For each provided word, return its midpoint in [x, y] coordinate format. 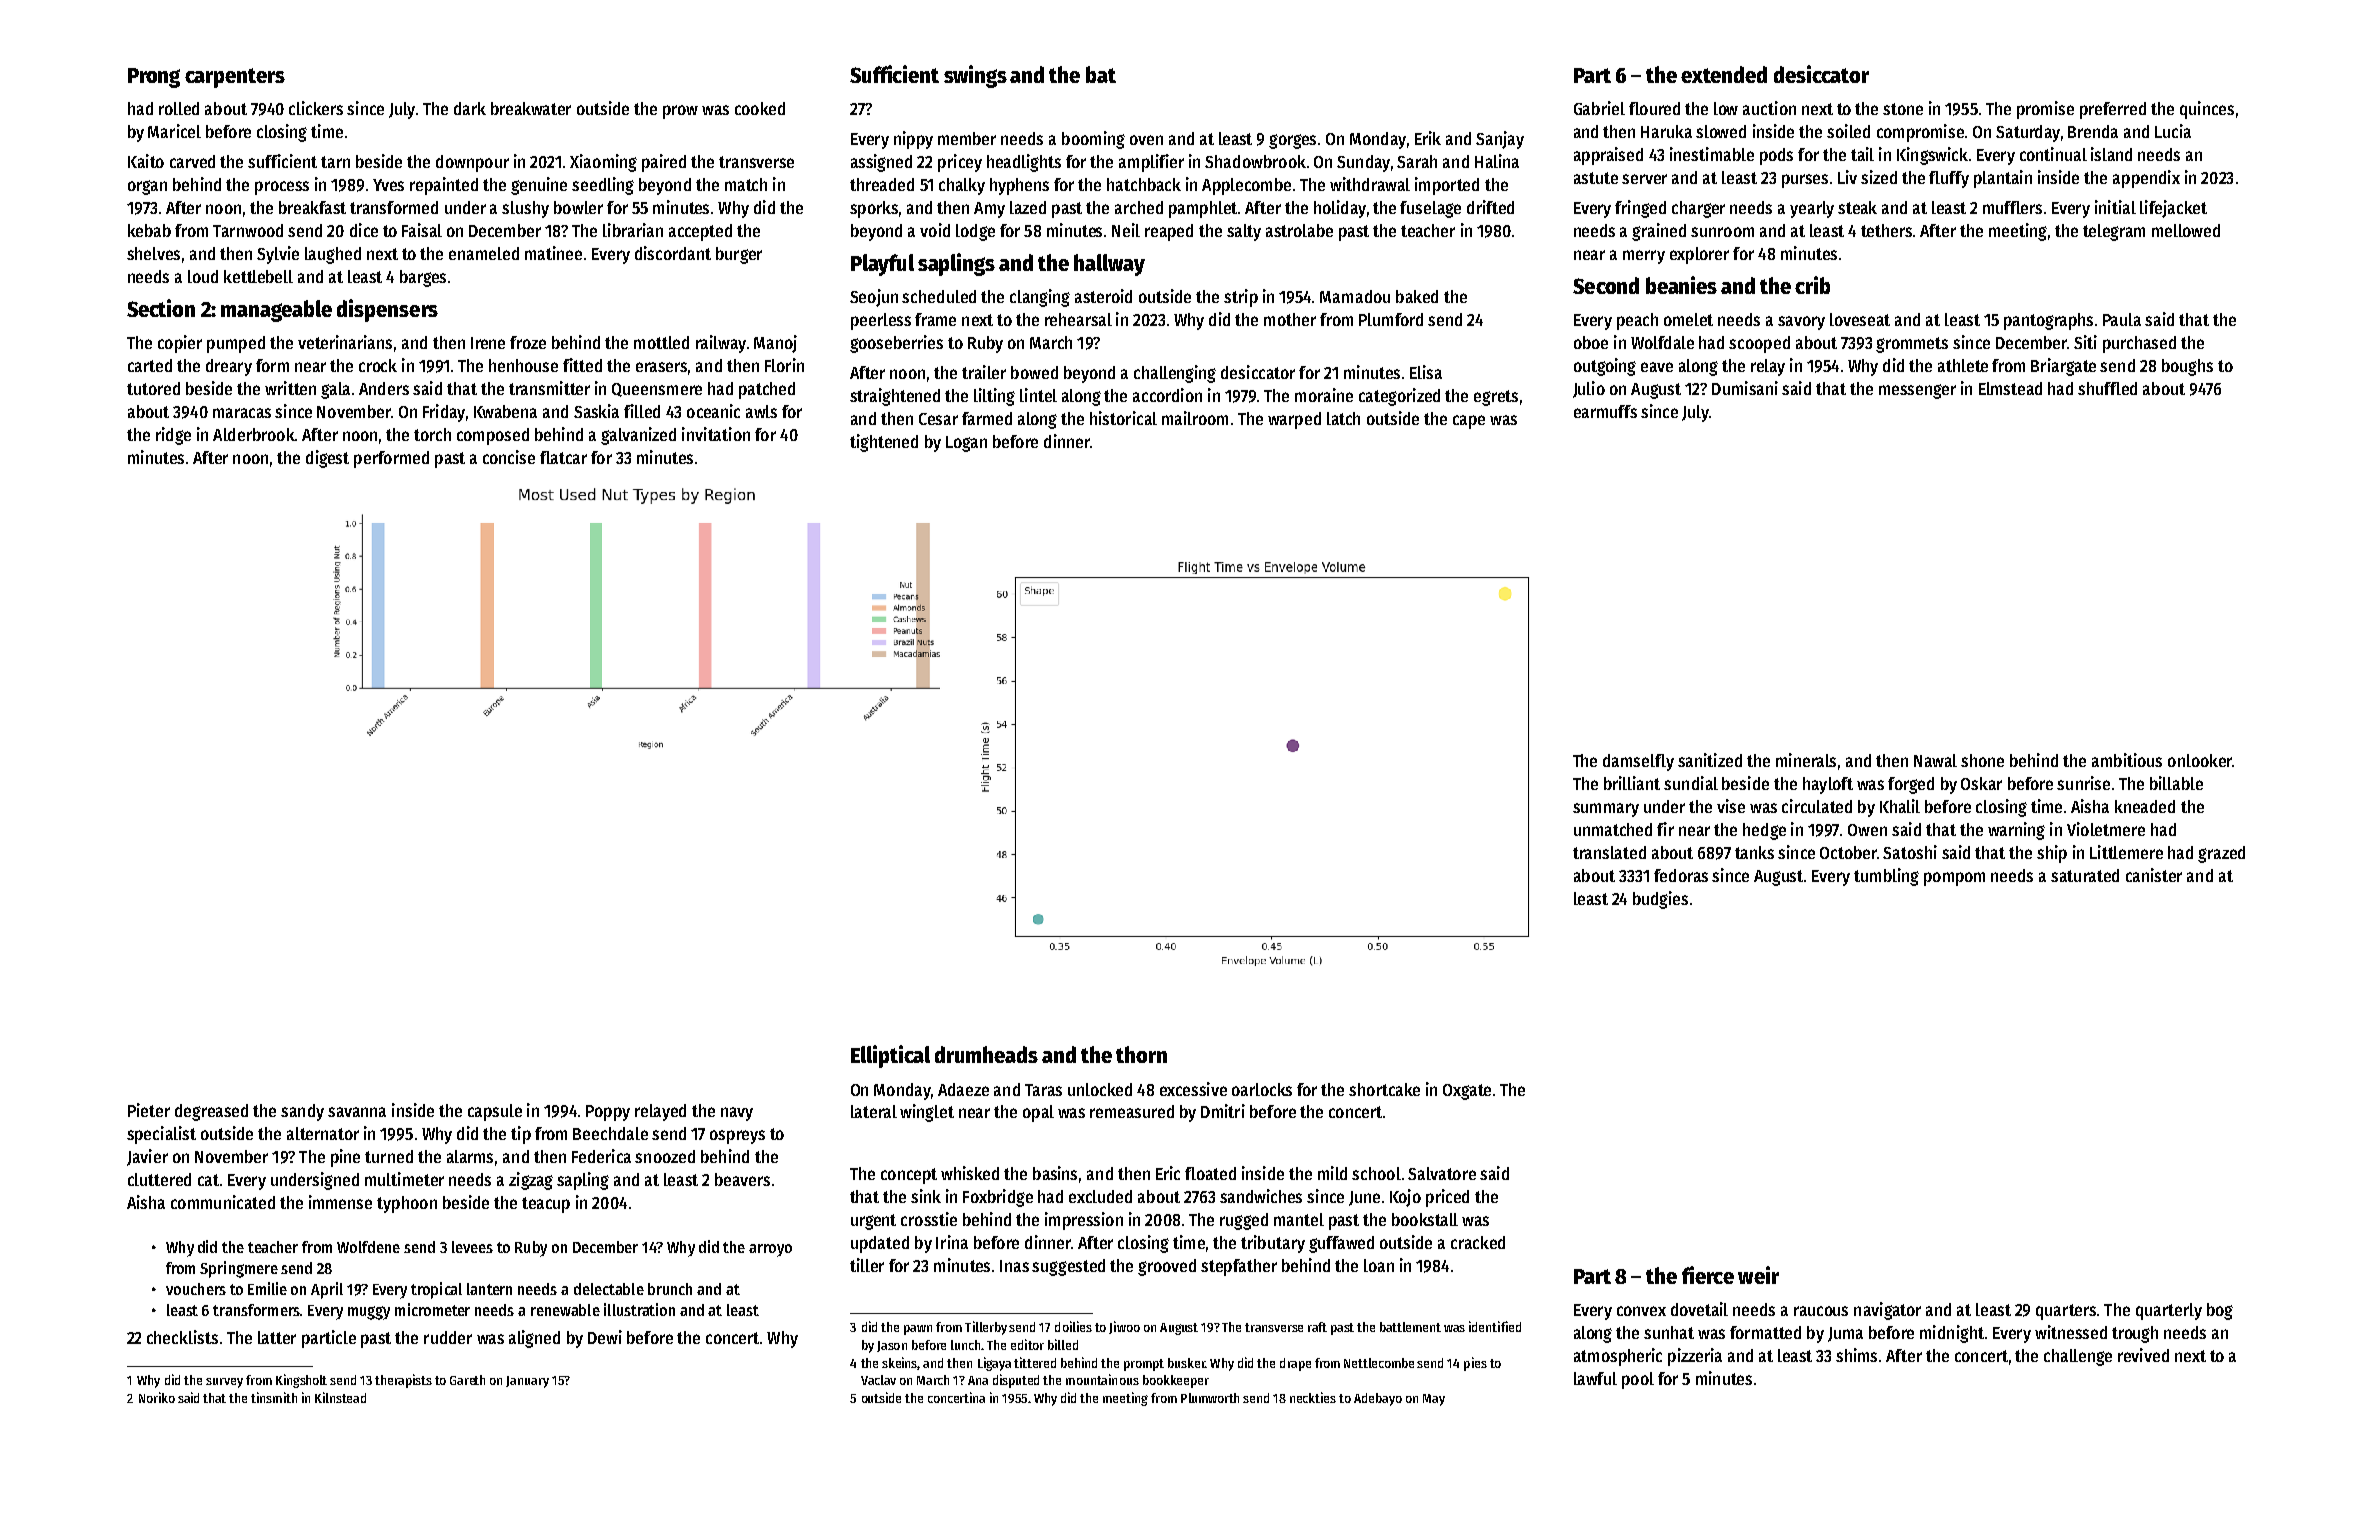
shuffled [2107, 388]
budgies [1660, 900]
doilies [1073, 1326]
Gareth [467, 1380]
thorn [1141, 1054]
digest [327, 459]
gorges [1292, 141]
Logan [966, 444]
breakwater [531, 108]
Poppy [608, 1113]
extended [1724, 74]
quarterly [2169, 1311]
